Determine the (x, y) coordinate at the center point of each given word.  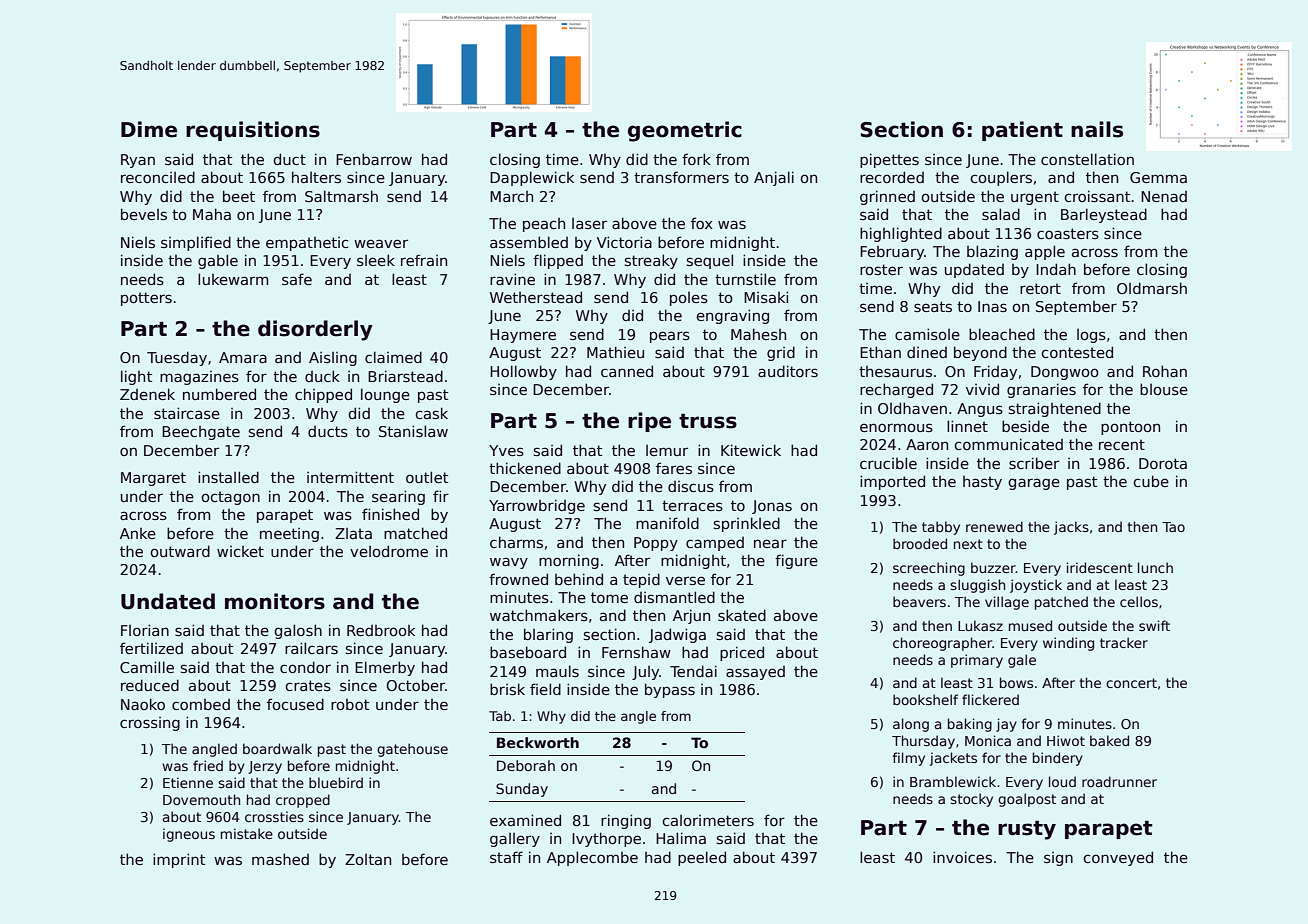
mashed (280, 859)
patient (1022, 131)
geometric (685, 131)
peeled (702, 858)
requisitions (253, 131)
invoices (962, 857)
